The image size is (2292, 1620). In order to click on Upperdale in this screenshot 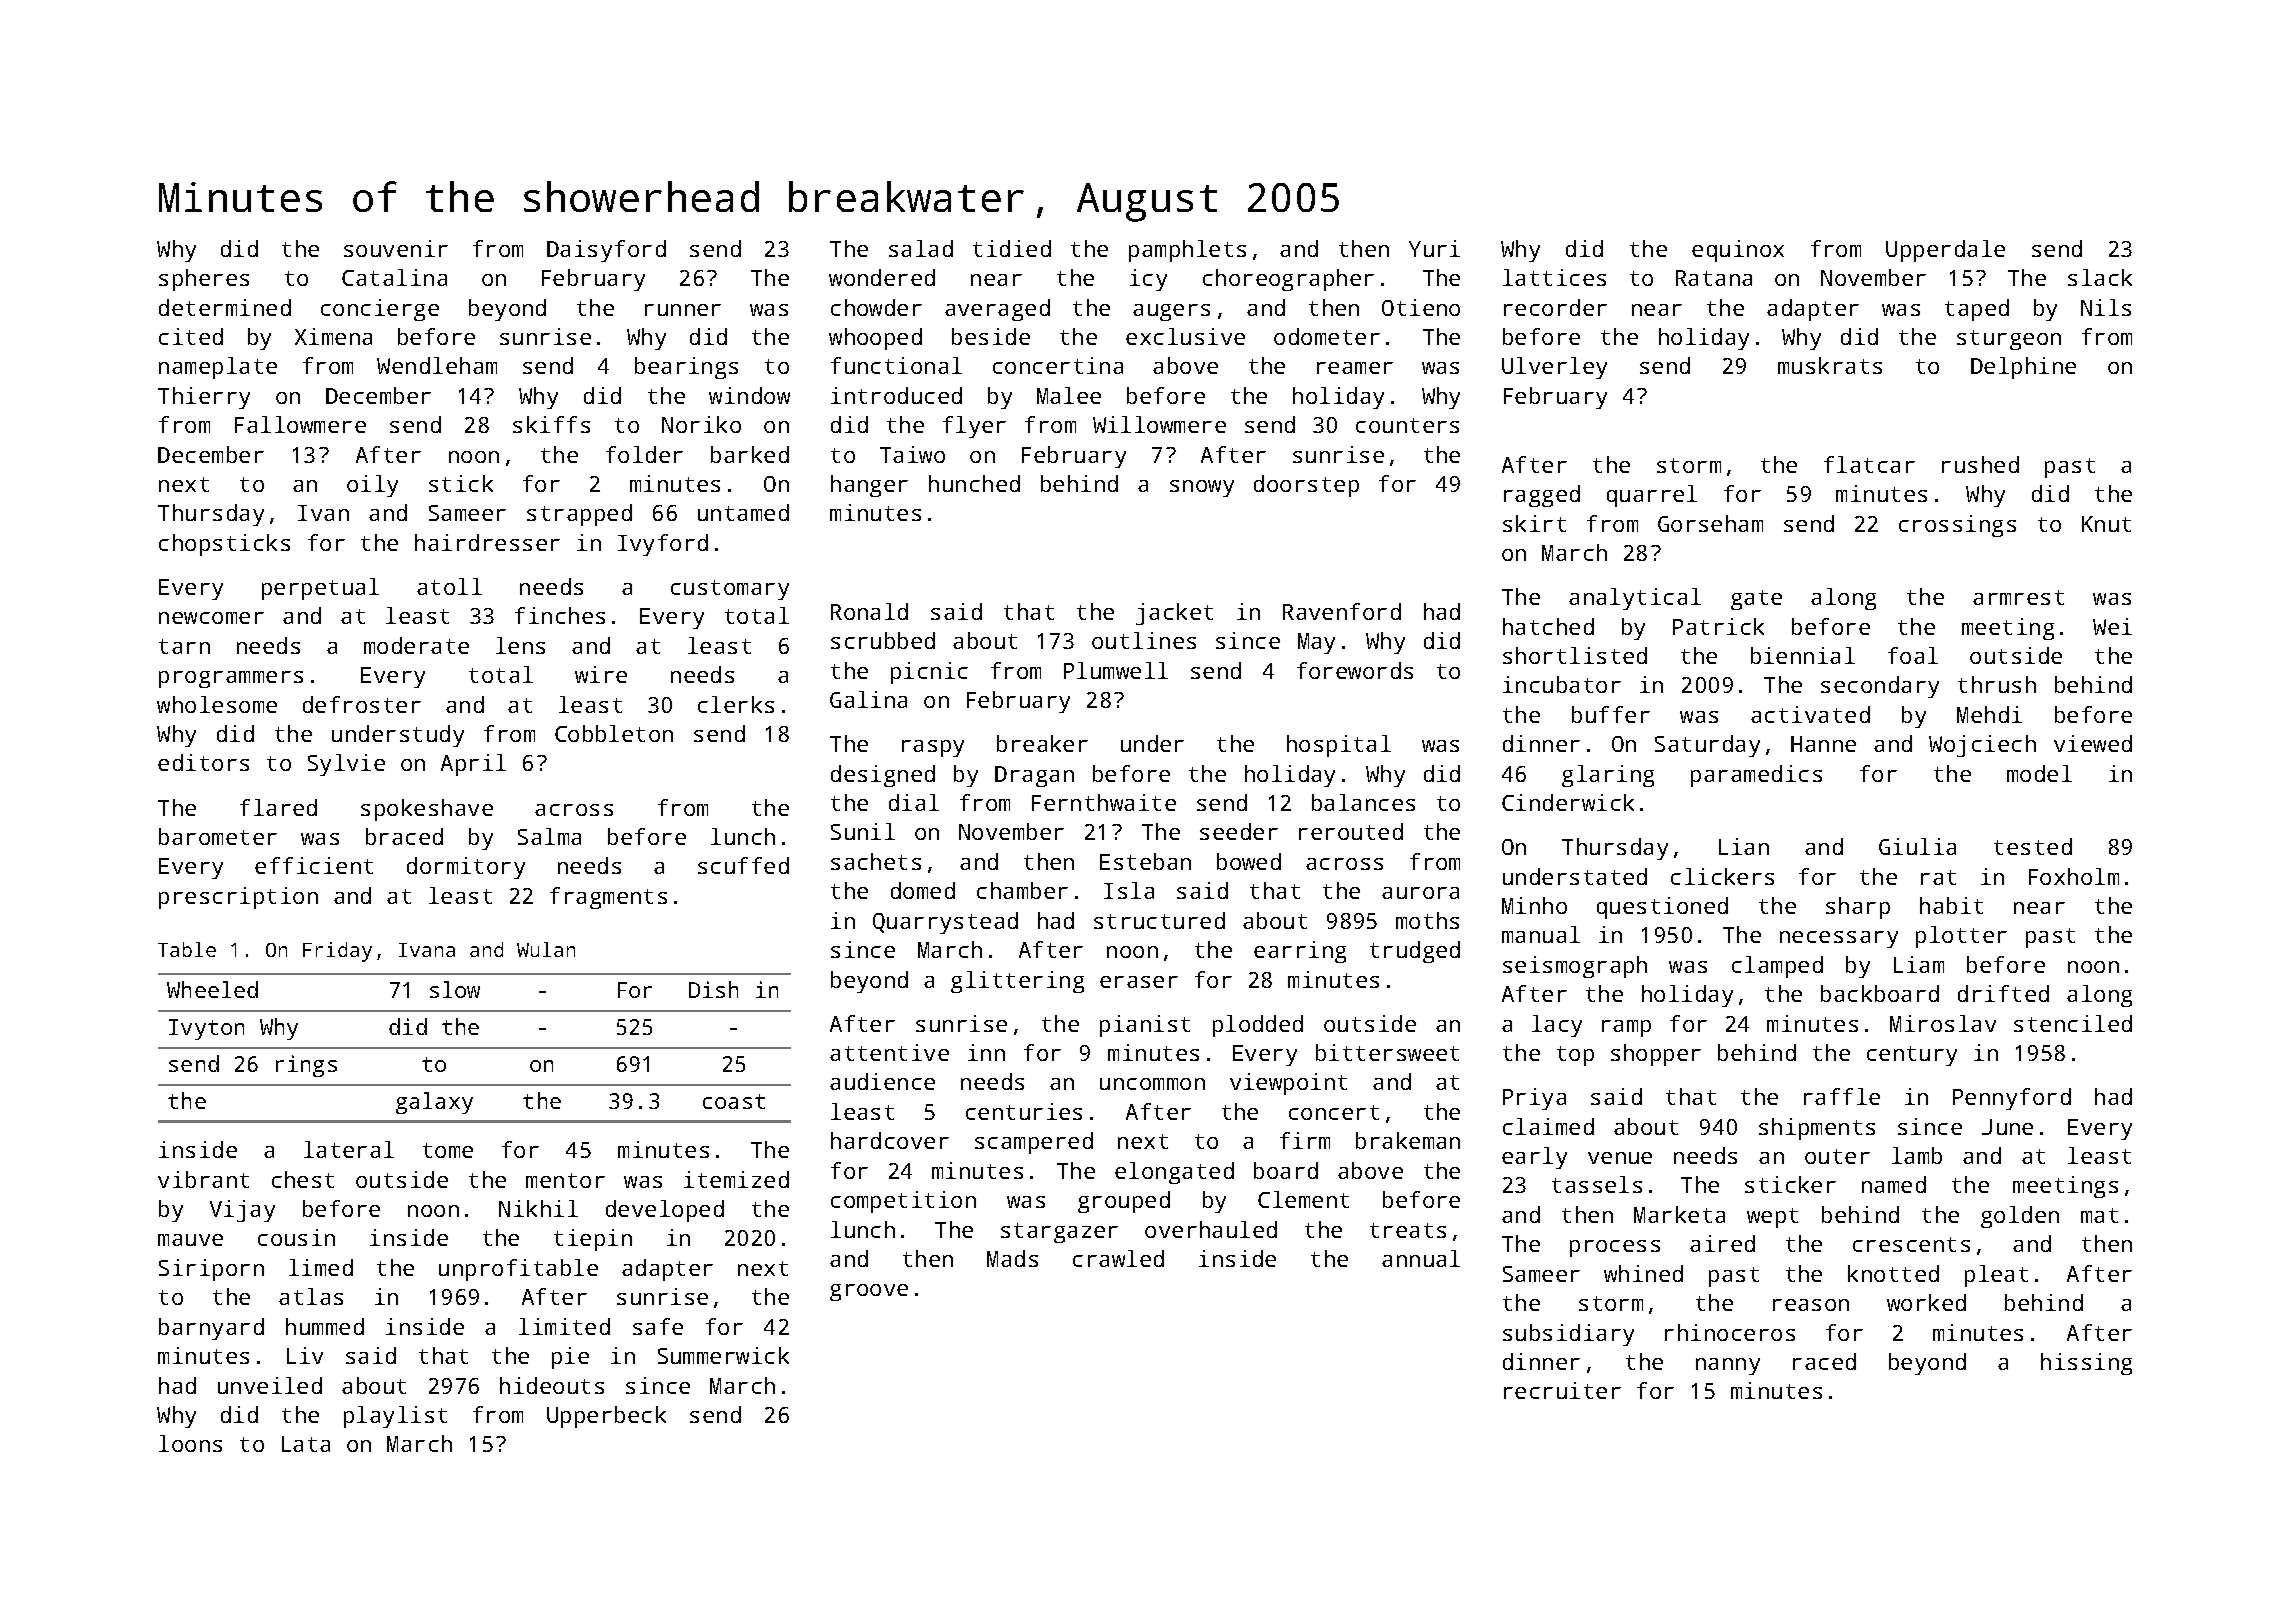, I will do `click(1945, 251)`.
